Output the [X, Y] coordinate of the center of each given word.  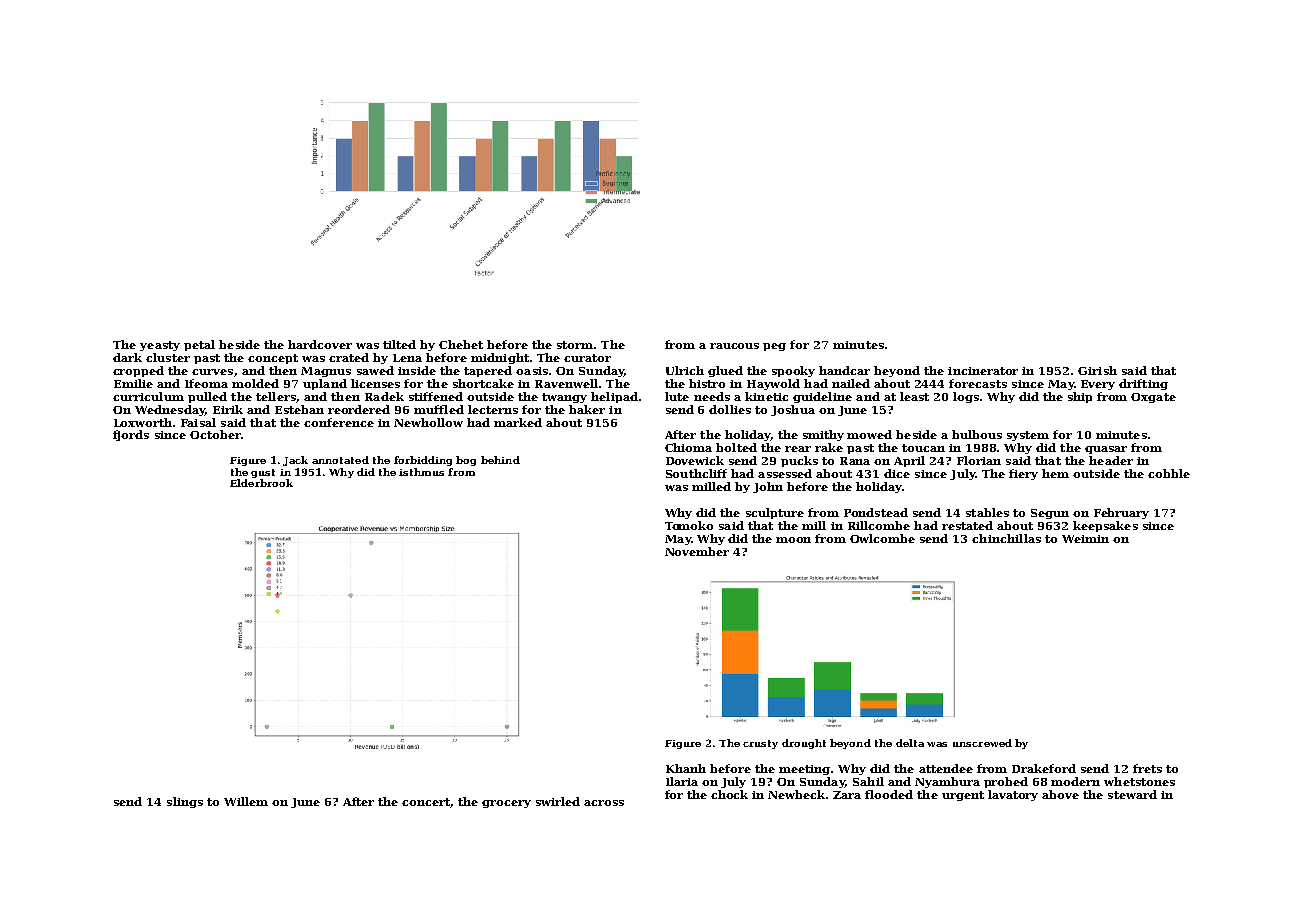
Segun [1050, 514]
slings [185, 802]
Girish [1097, 370]
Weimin [1085, 539]
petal [199, 345]
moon [793, 540]
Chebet [461, 344]
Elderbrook [261, 483]
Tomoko [689, 525]
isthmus [421, 472]
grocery [506, 804]
